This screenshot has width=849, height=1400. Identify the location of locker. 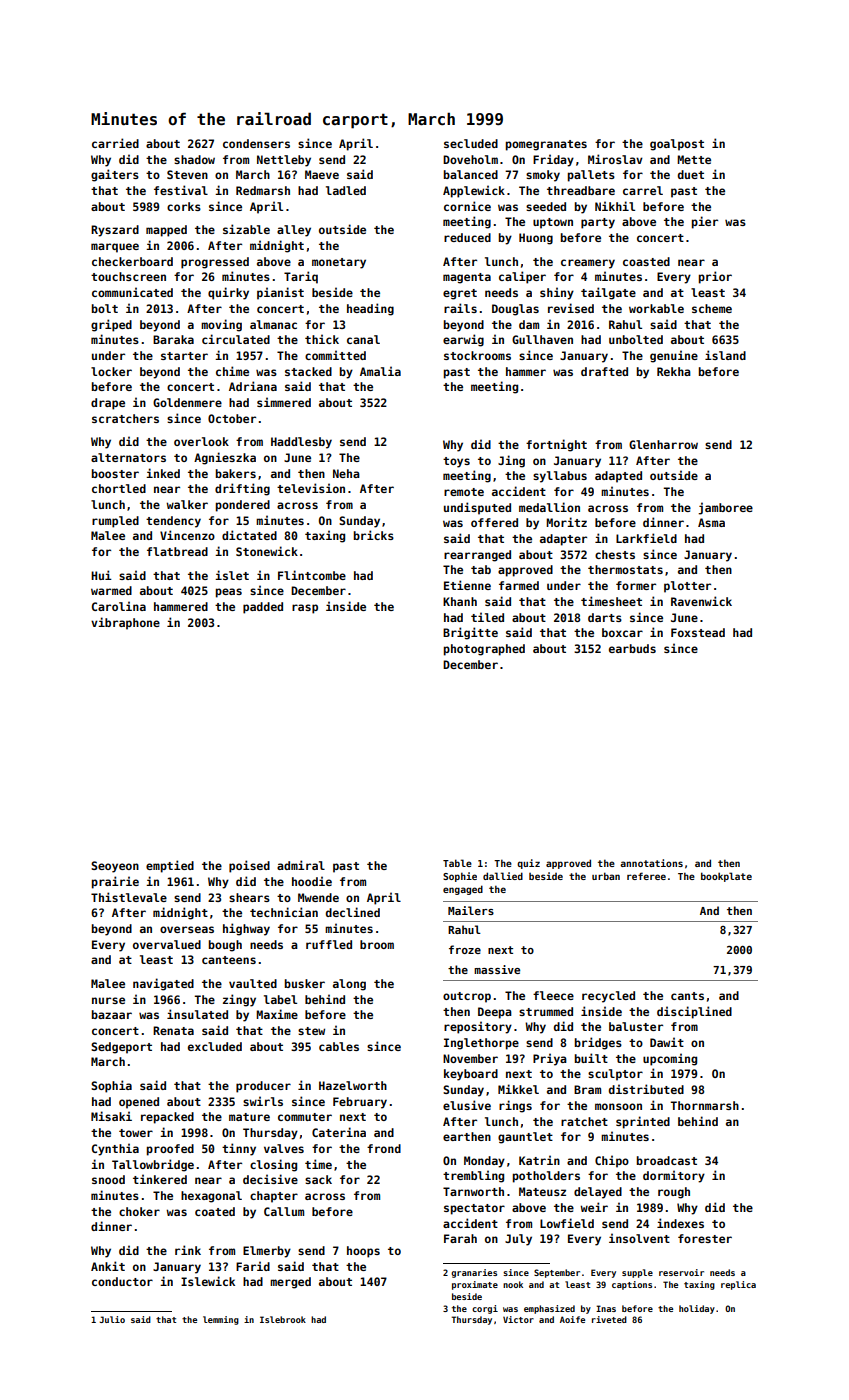
(111, 371).
